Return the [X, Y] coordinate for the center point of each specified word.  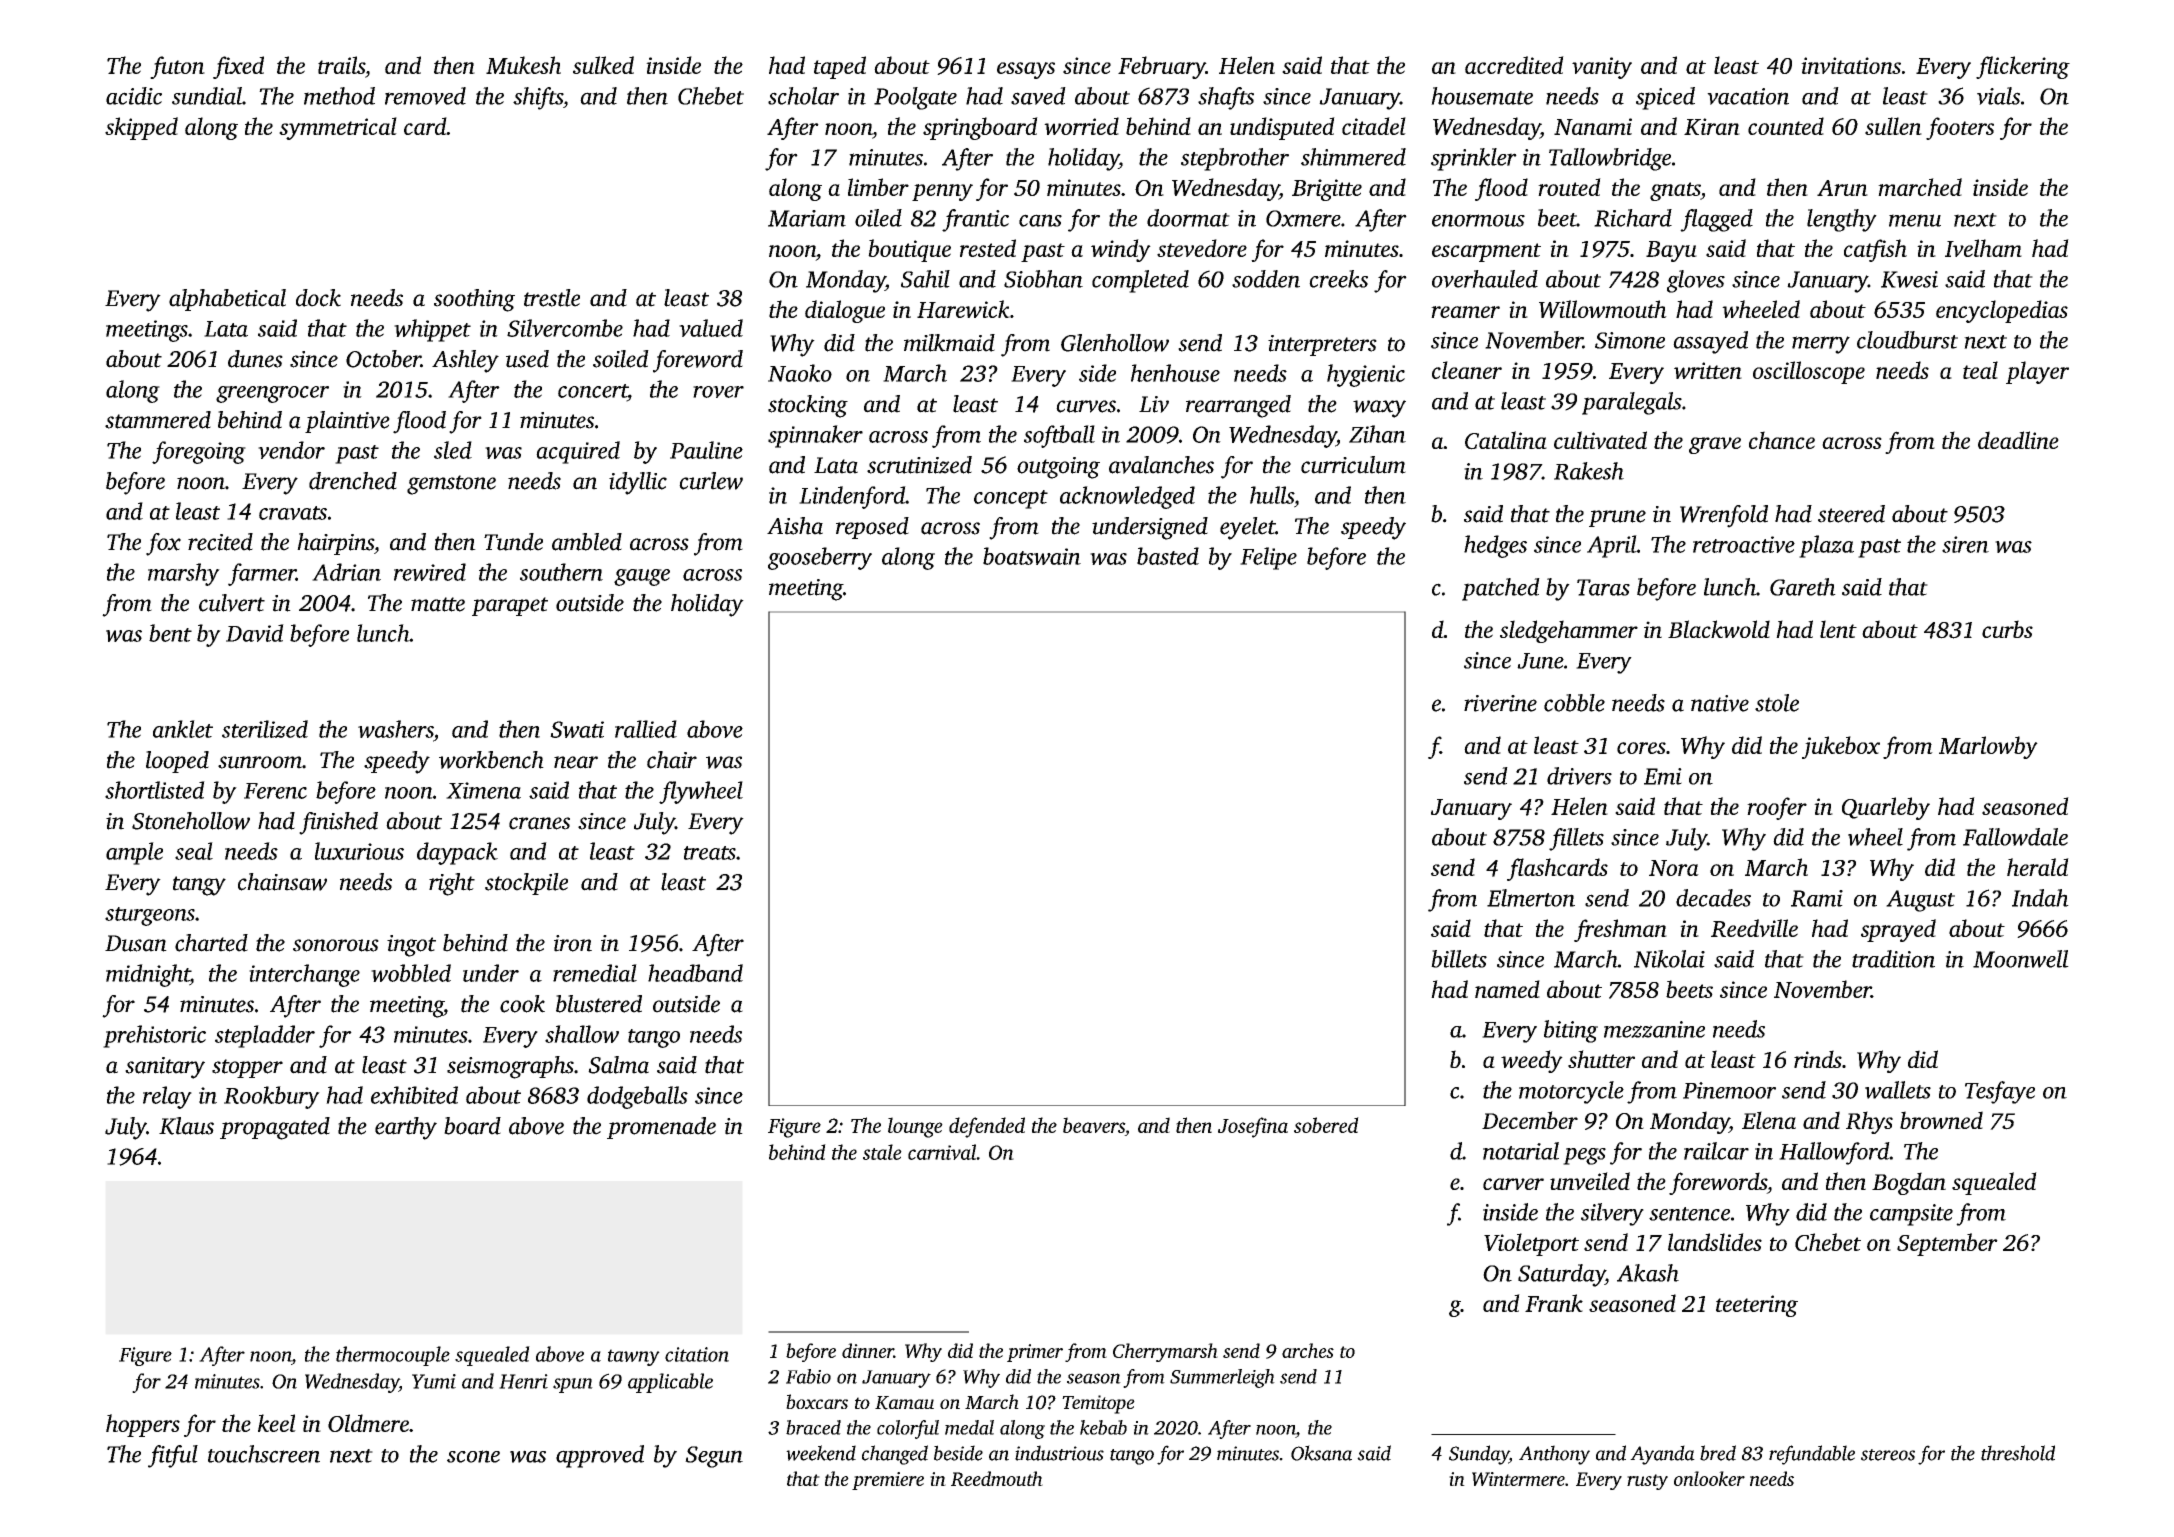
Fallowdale [2015, 837]
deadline [2018, 440]
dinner [868, 1350]
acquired [578, 452]
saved [1038, 96]
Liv [1154, 404]
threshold [2018, 1453]
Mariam [807, 218]
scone [473, 1456]
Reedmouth [997, 1478]
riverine [1500, 703]
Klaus [186, 1126]
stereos [1888, 1455]
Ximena [483, 790]
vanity [1602, 68]
